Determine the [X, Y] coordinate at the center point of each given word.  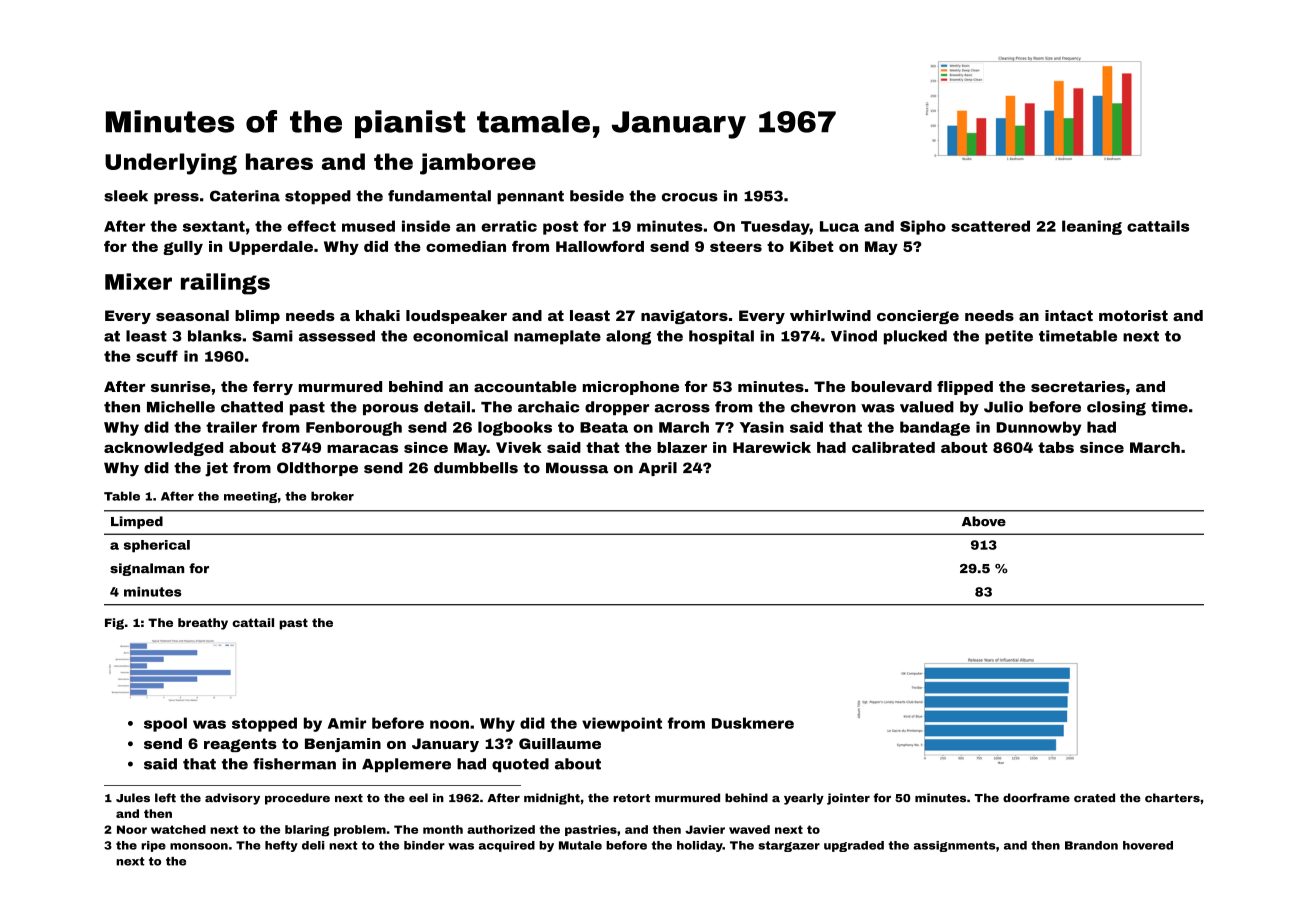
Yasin [762, 427]
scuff [157, 356]
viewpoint [622, 724]
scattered [990, 226]
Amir [347, 723]
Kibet [811, 246]
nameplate [557, 337]
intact [1069, 315]
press [176, 198]
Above [984, 521]
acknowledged [163, 449]
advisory [232, 799]
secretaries [1078, 386]
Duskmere [753, 723]
